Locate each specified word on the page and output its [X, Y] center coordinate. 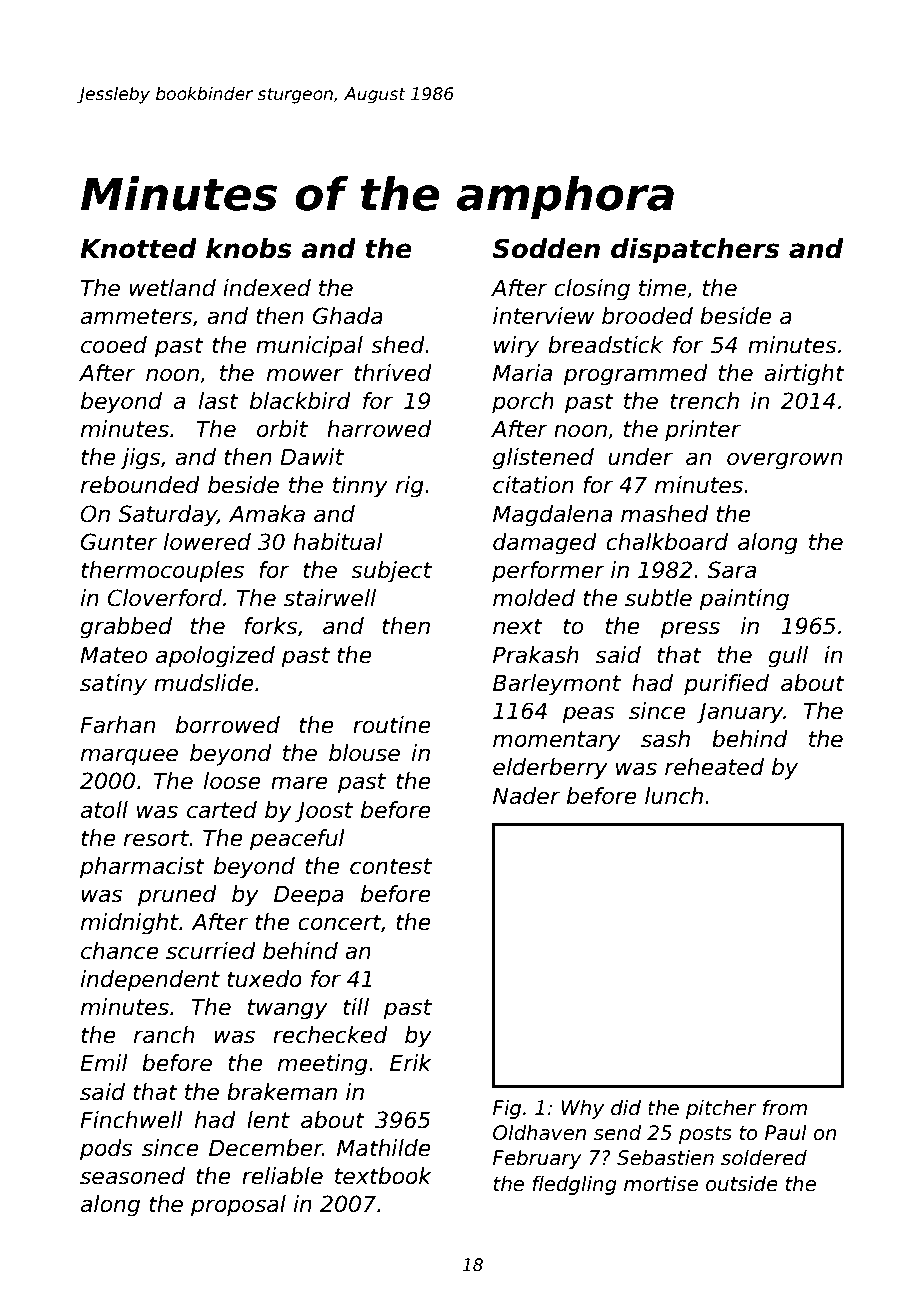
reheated [714, 767]
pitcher [721, 1109]
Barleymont [557, 685]
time [663, 288]
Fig [507, 1109]
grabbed [126, 628]
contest [391, 866]
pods [106, 1150]
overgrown [784, 461]
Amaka [267, 514]
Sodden [546, 248]
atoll [104, 810]
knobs [249, 248]
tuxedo [264, 979]
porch [523, 403]
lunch [674, 796]
